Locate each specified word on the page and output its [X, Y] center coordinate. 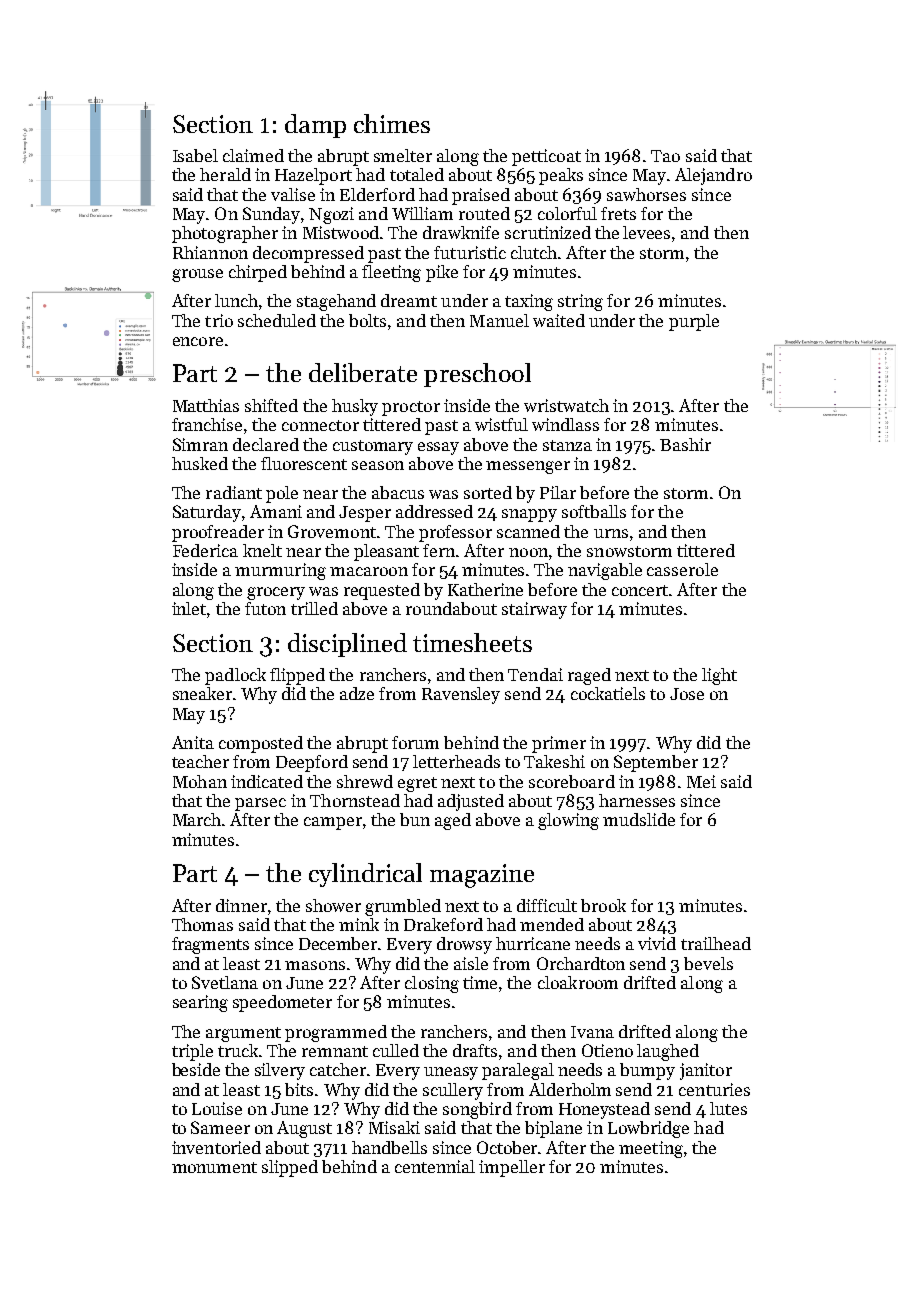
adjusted [471, 802]
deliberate [363, 372]
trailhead [716, 943]
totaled [417, 174]
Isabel [195, 155]
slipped [290, 1168]
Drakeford [443, 924]
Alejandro [713, 176]
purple [694, 322]
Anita [193, 742]
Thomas [202, 924]
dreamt [409, 300]
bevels [708, 963]
